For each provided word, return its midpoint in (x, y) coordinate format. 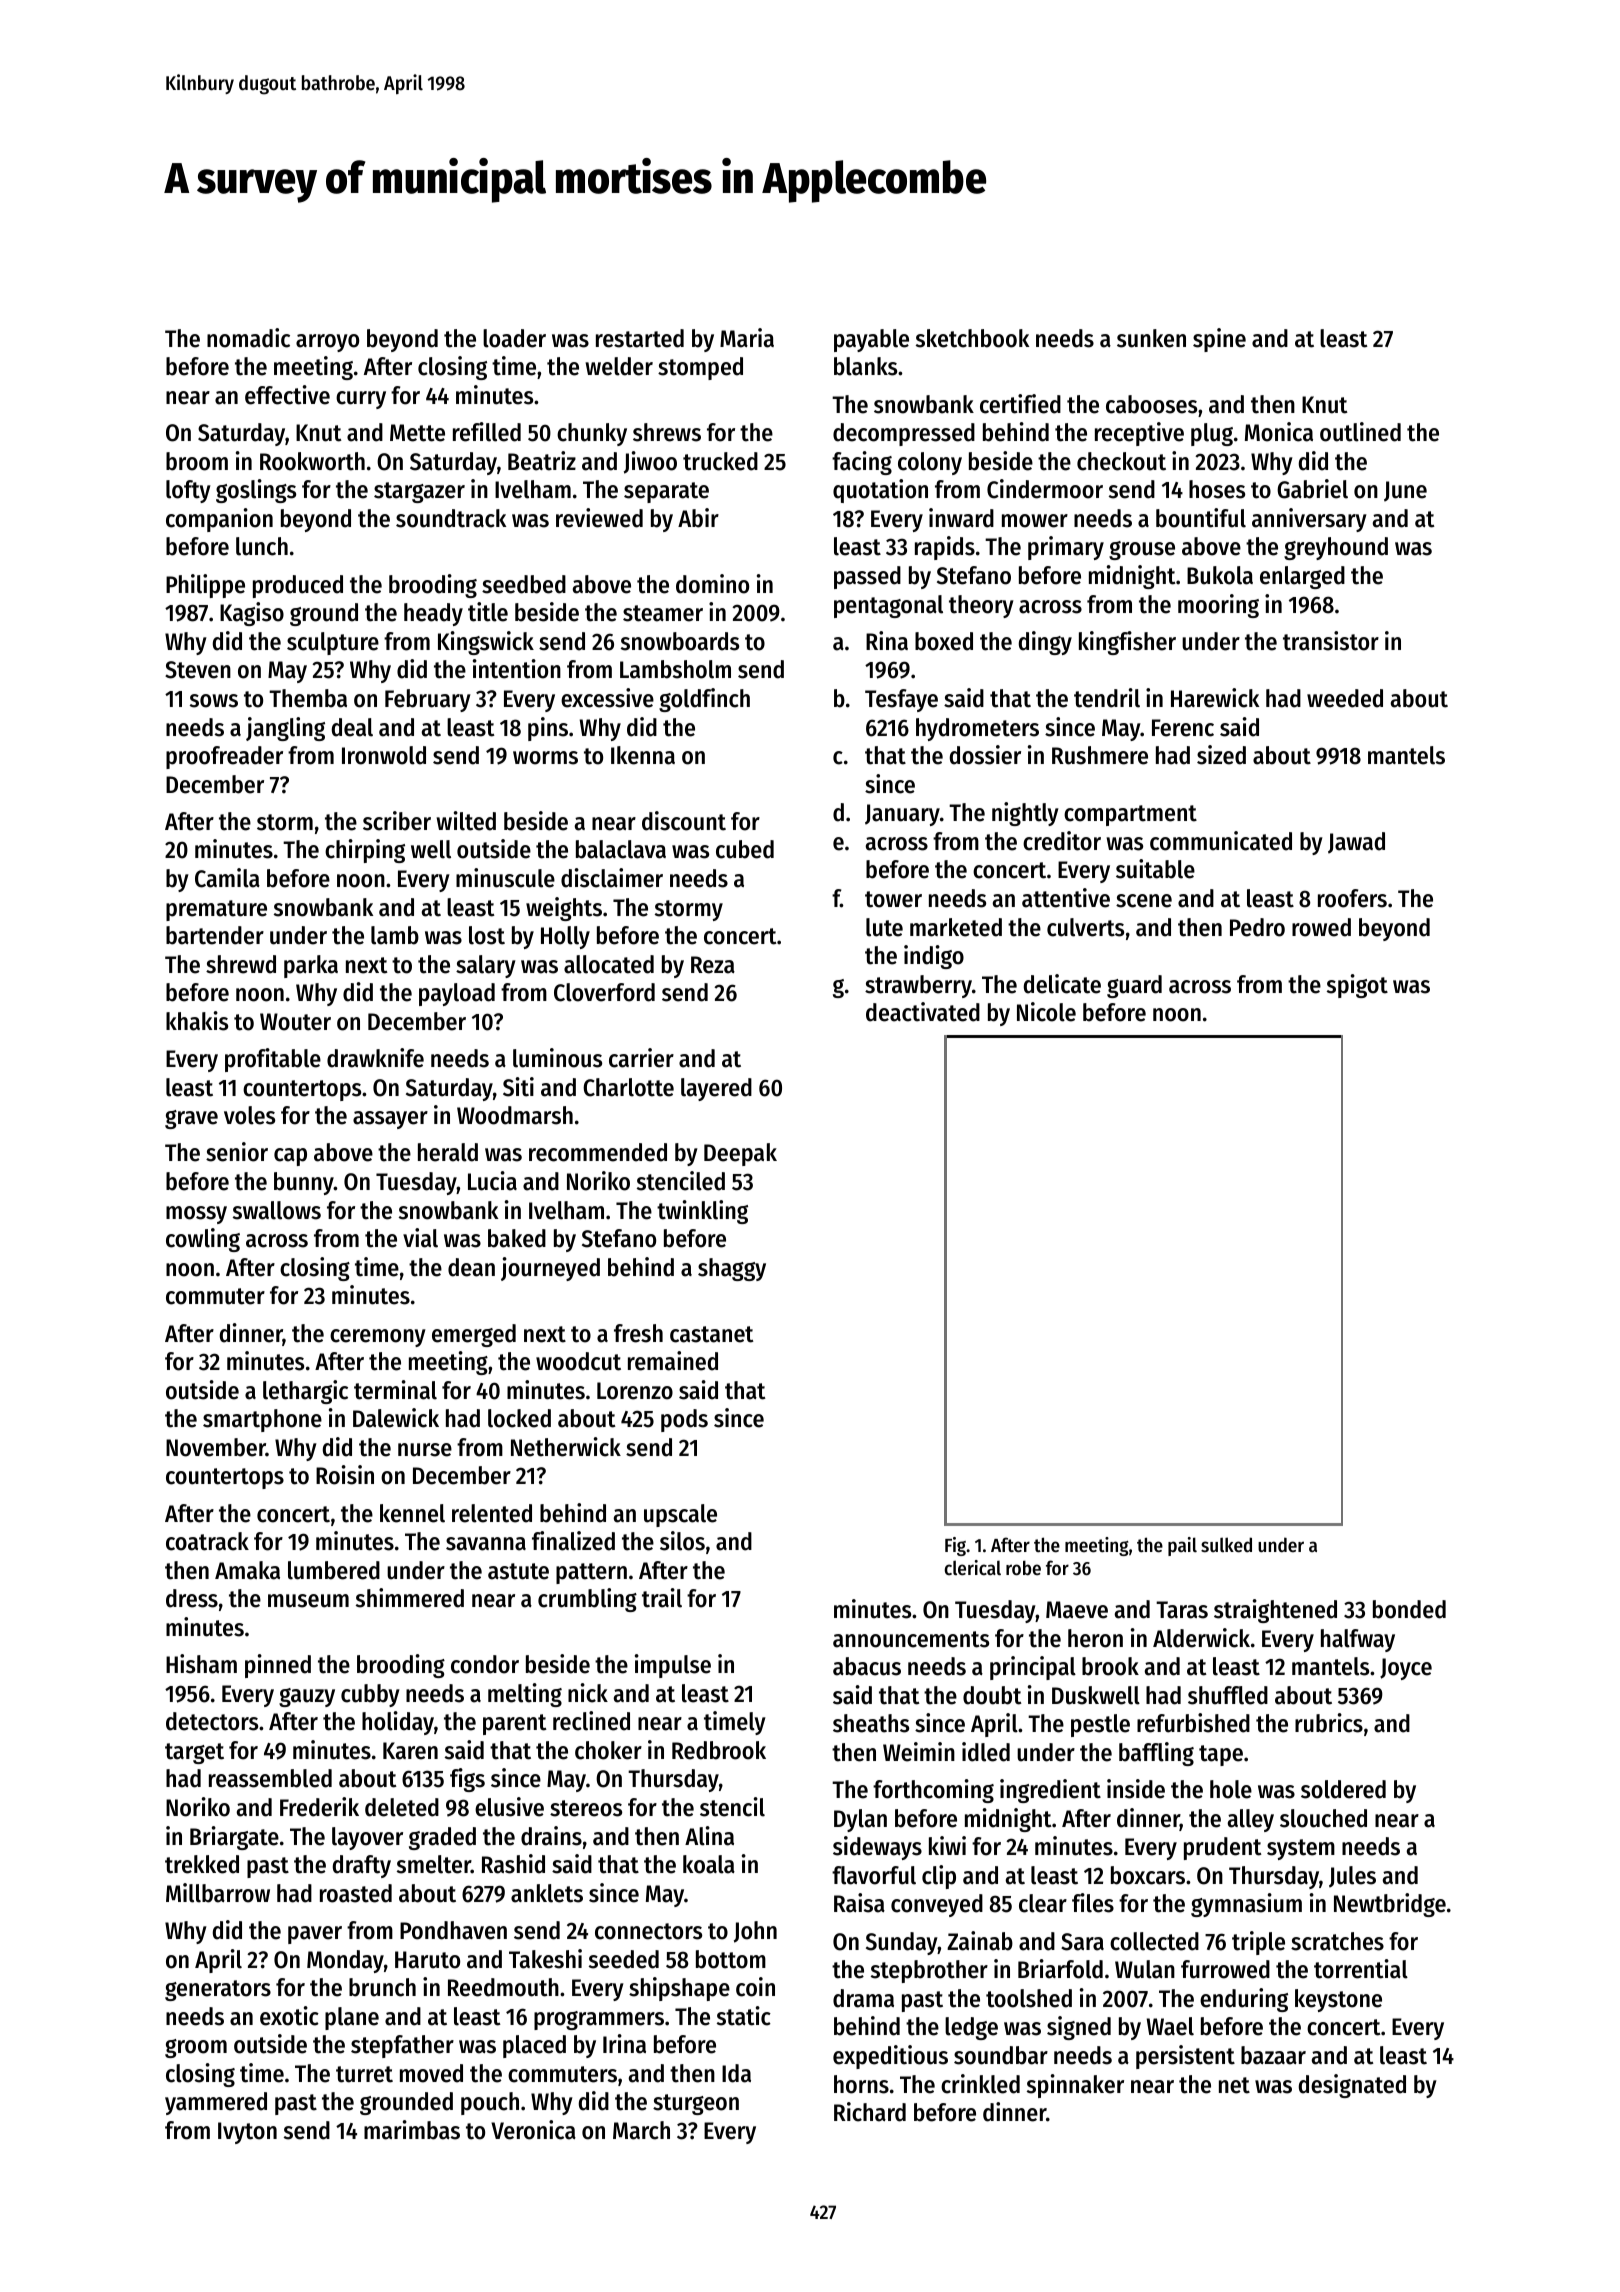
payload (457, 994)
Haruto (427, 1960)
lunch (262, 546)
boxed (944, 641)
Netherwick (566, 1447)
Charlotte (628, 1087)
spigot (1357, 986)
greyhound (1336, 548)
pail (1182, 1546)
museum (308, 1601)
